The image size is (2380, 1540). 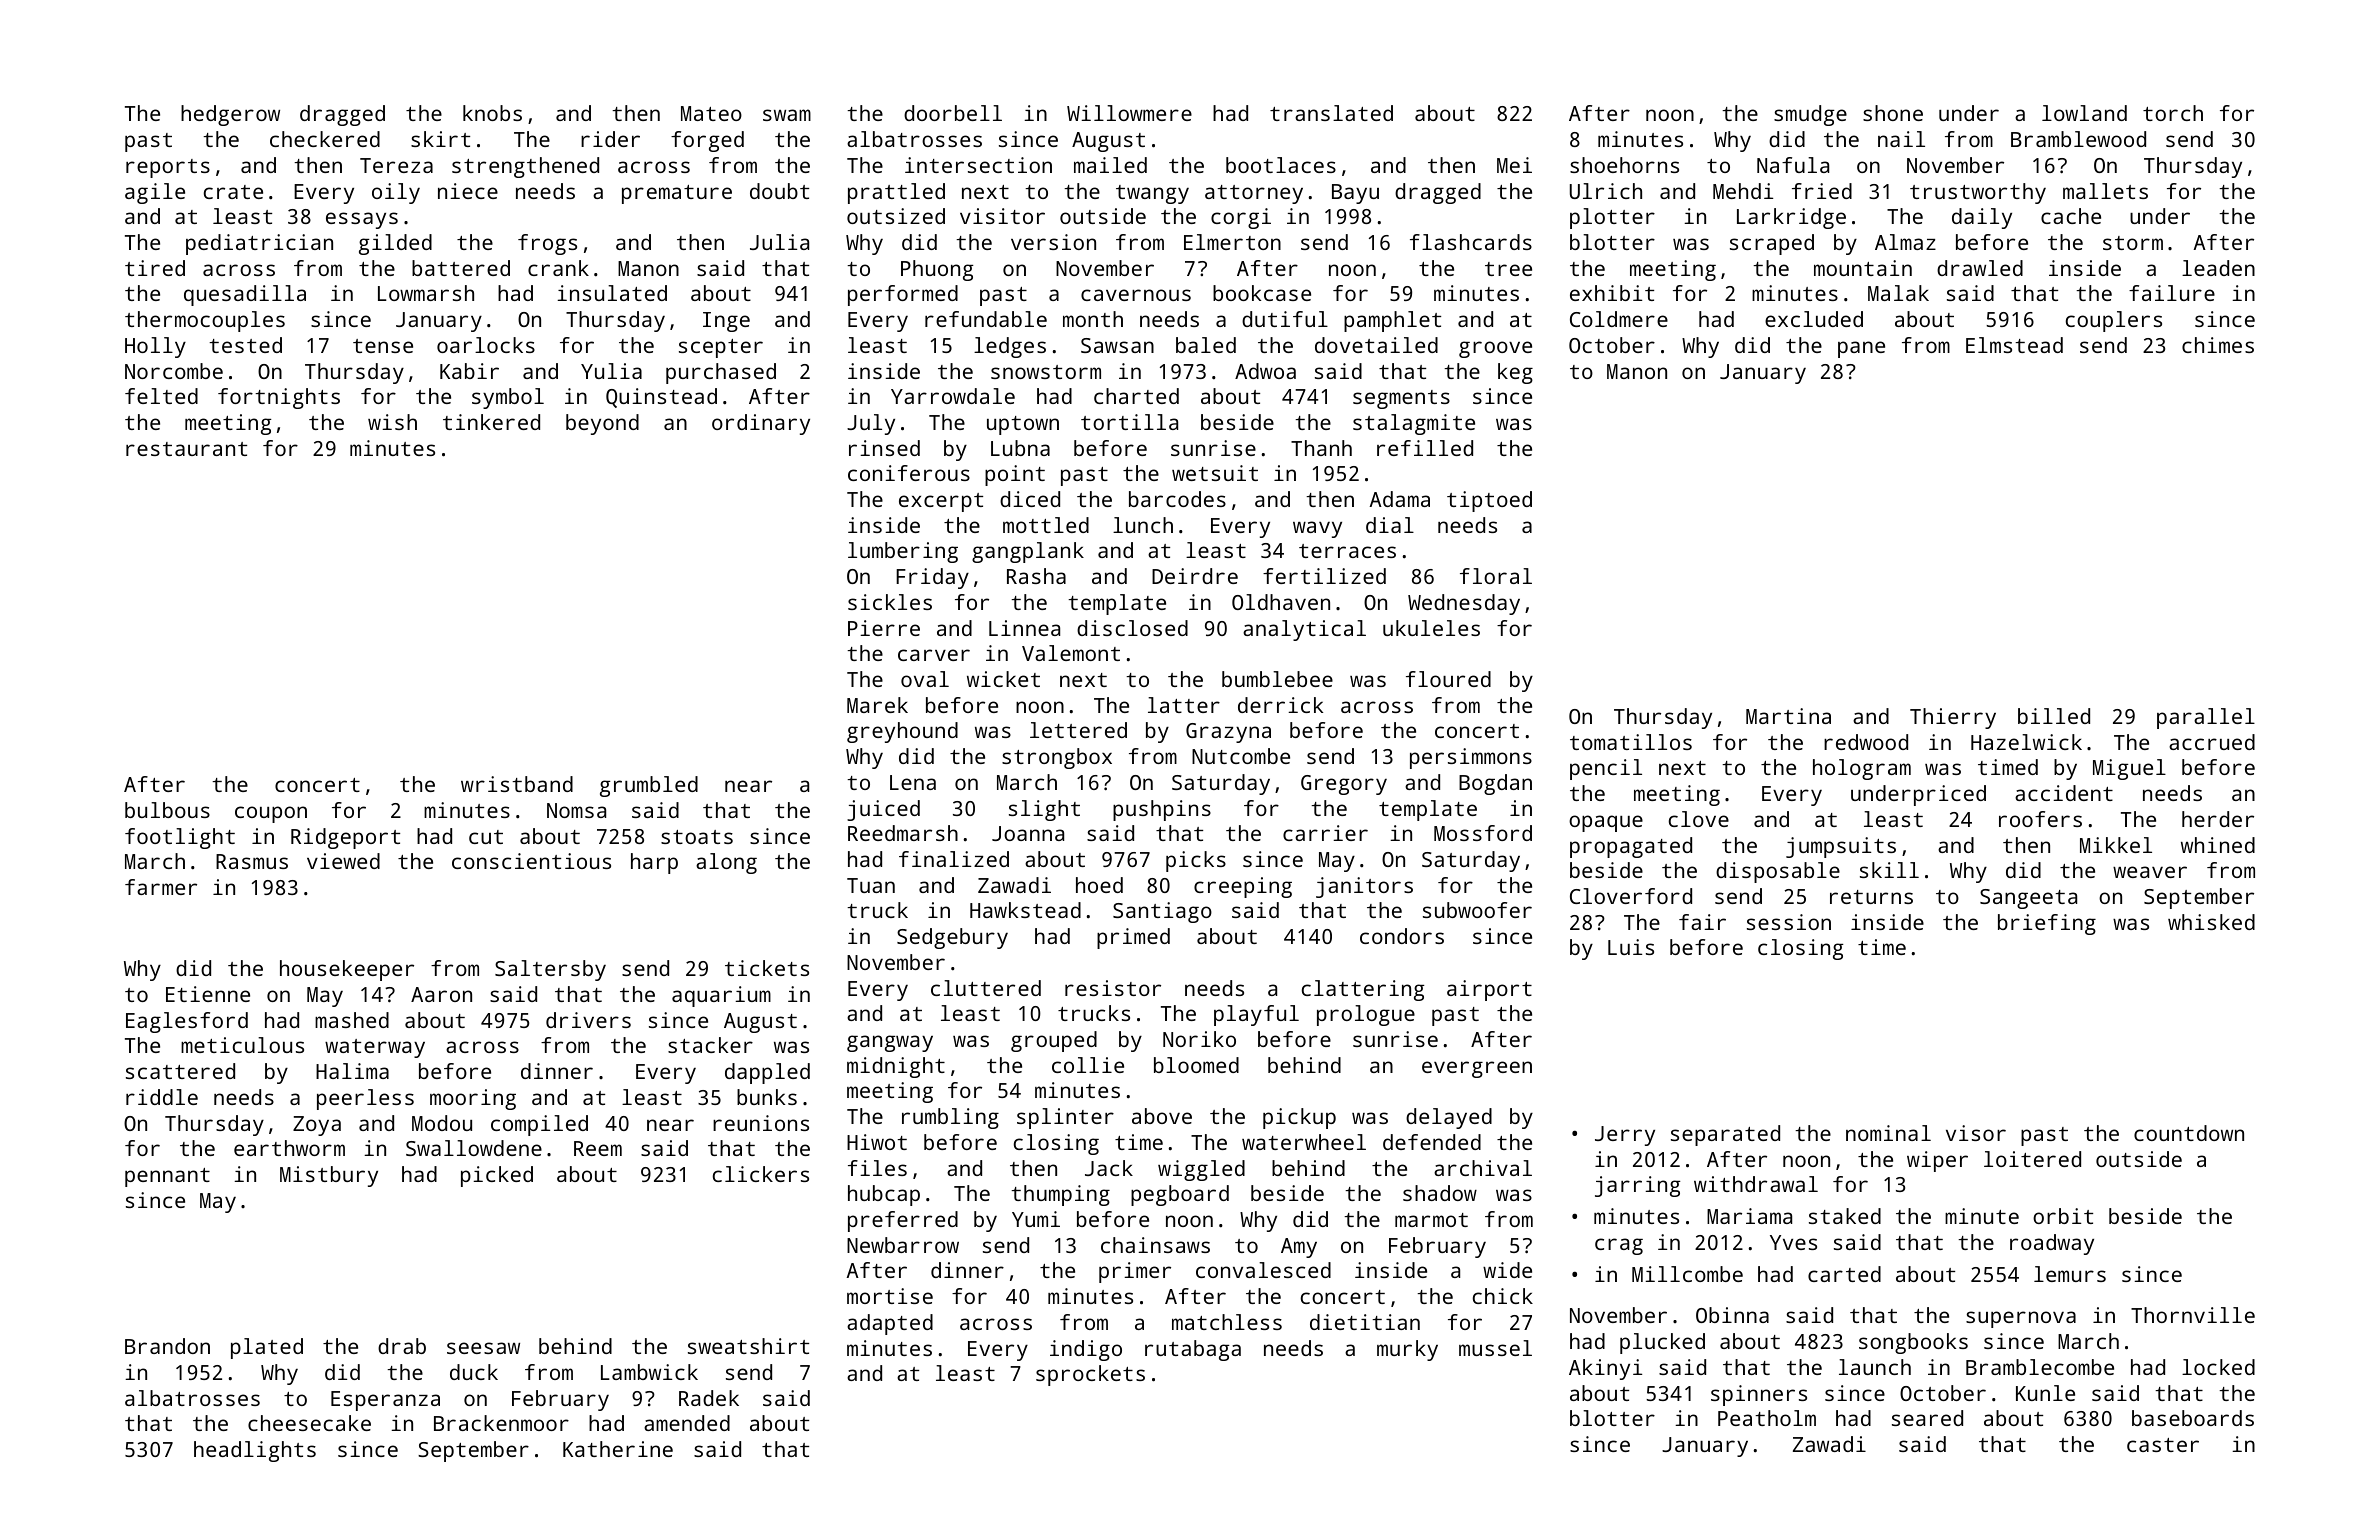 What do you see at coordinates (2212, 742) in the screenshot?
I see `accrued` at bounding box center [2212, 742].
